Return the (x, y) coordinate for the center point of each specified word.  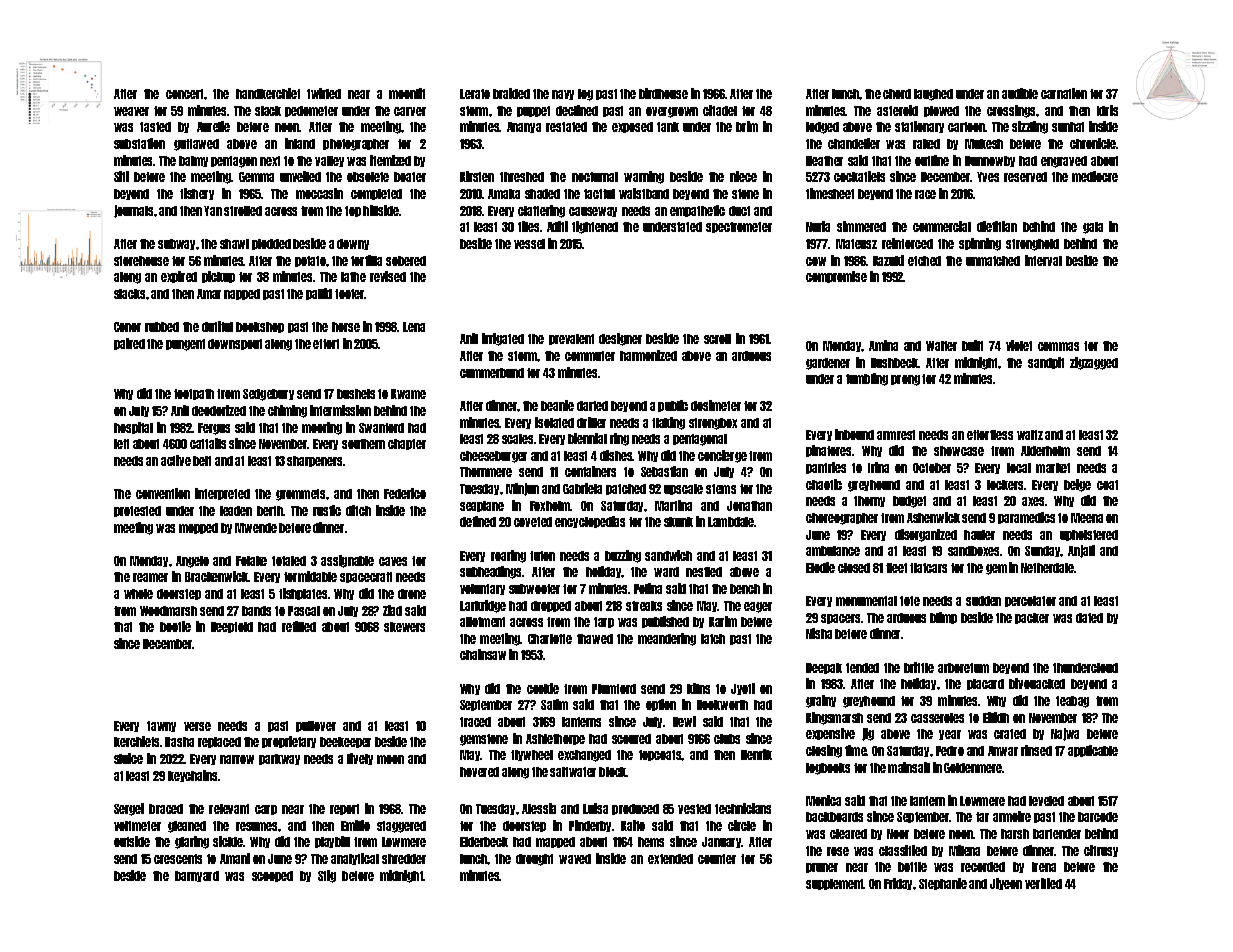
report (344, 809)
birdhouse (663, 93)
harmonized (648, 355)
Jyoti (743, 689)
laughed (933, 95)
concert (184, 94)
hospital (133, 428)
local (1019, 468)
